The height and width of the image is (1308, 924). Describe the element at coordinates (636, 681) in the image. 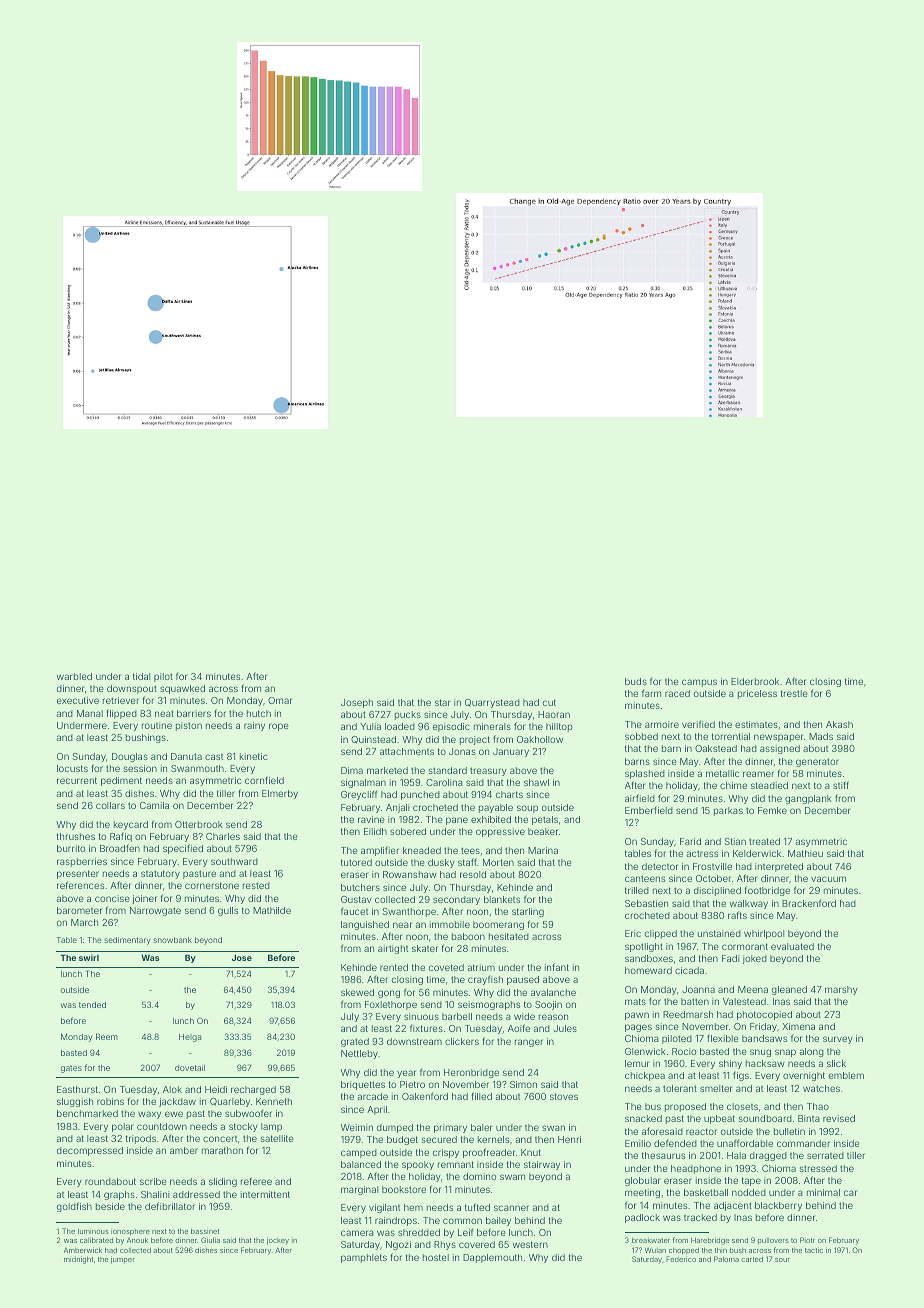

I see `buds` at that location.
